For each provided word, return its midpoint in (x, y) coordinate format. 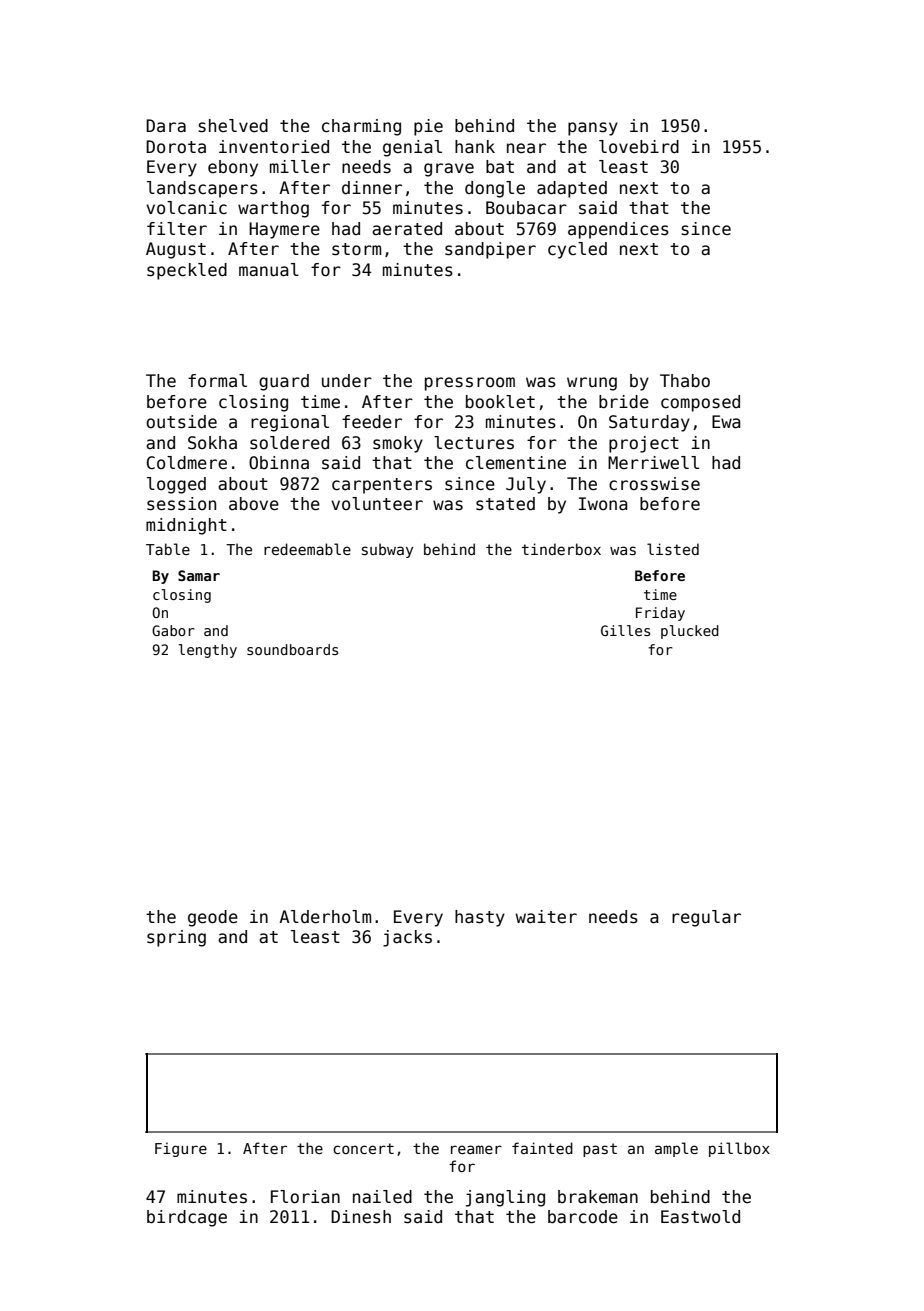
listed (673, 549)
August (176, 250)
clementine (516, 463)
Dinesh (361, 1217)
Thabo (685, 381)
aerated (407, 229)
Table (168, 549)
